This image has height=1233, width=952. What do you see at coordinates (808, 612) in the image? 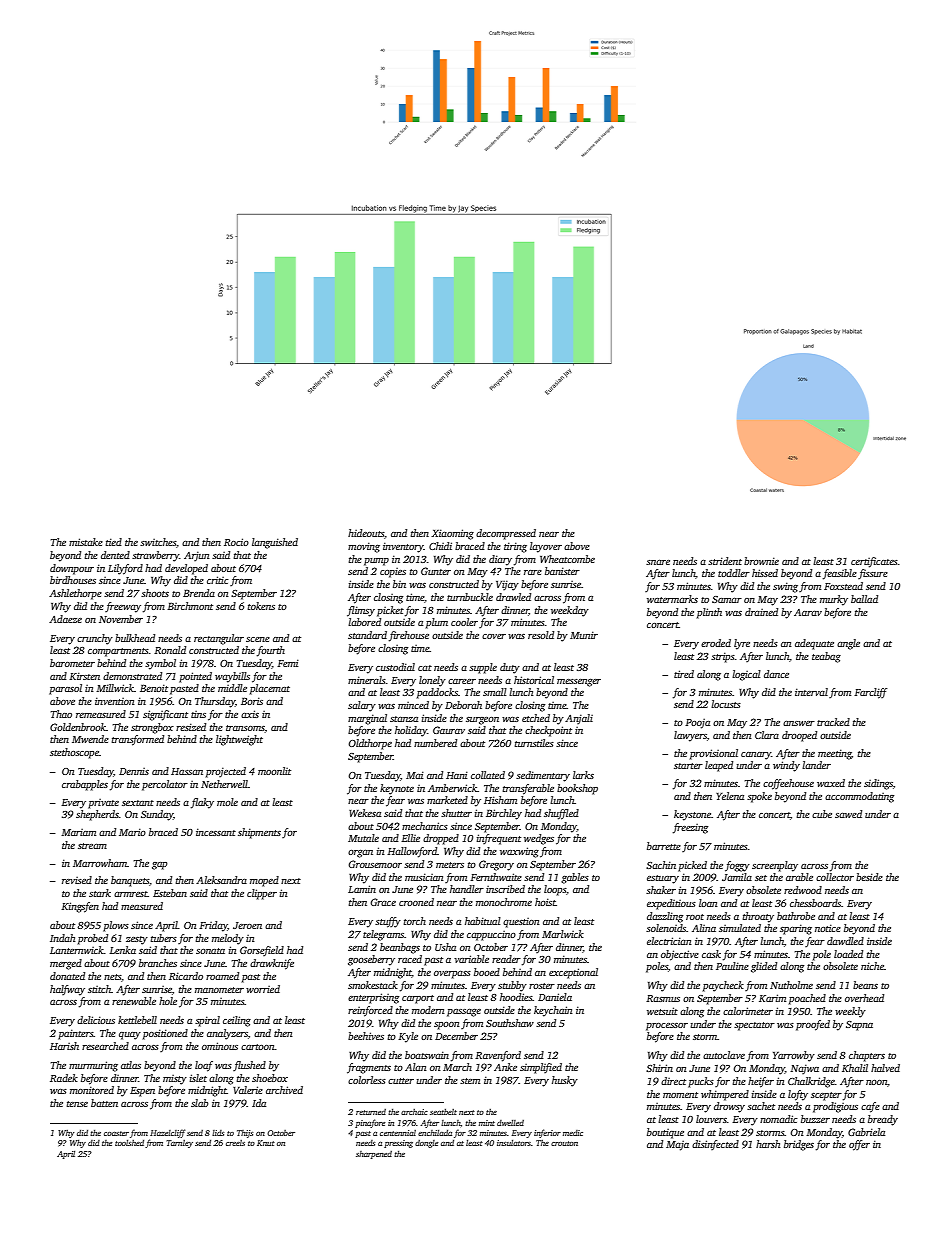
I see `Aarav` at bounding box center [808, 612].
